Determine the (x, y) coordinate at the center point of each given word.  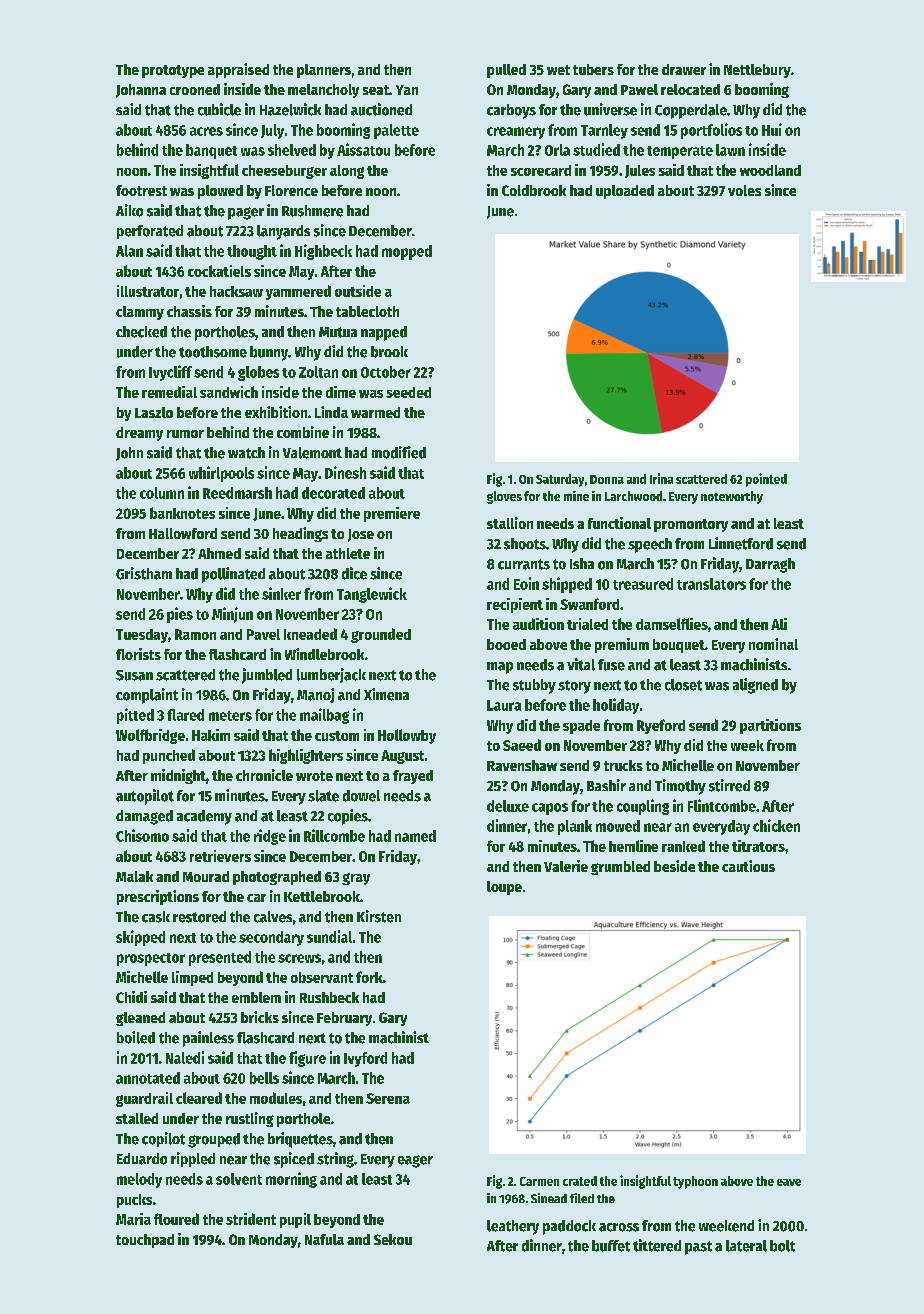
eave (789, 1182)
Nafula (324, 1239)
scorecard (541, 170)
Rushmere (312, 211)
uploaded (625, 192)
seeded (408, 392)
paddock (569, 1227)
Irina (661, 478)
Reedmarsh (237, 493)
